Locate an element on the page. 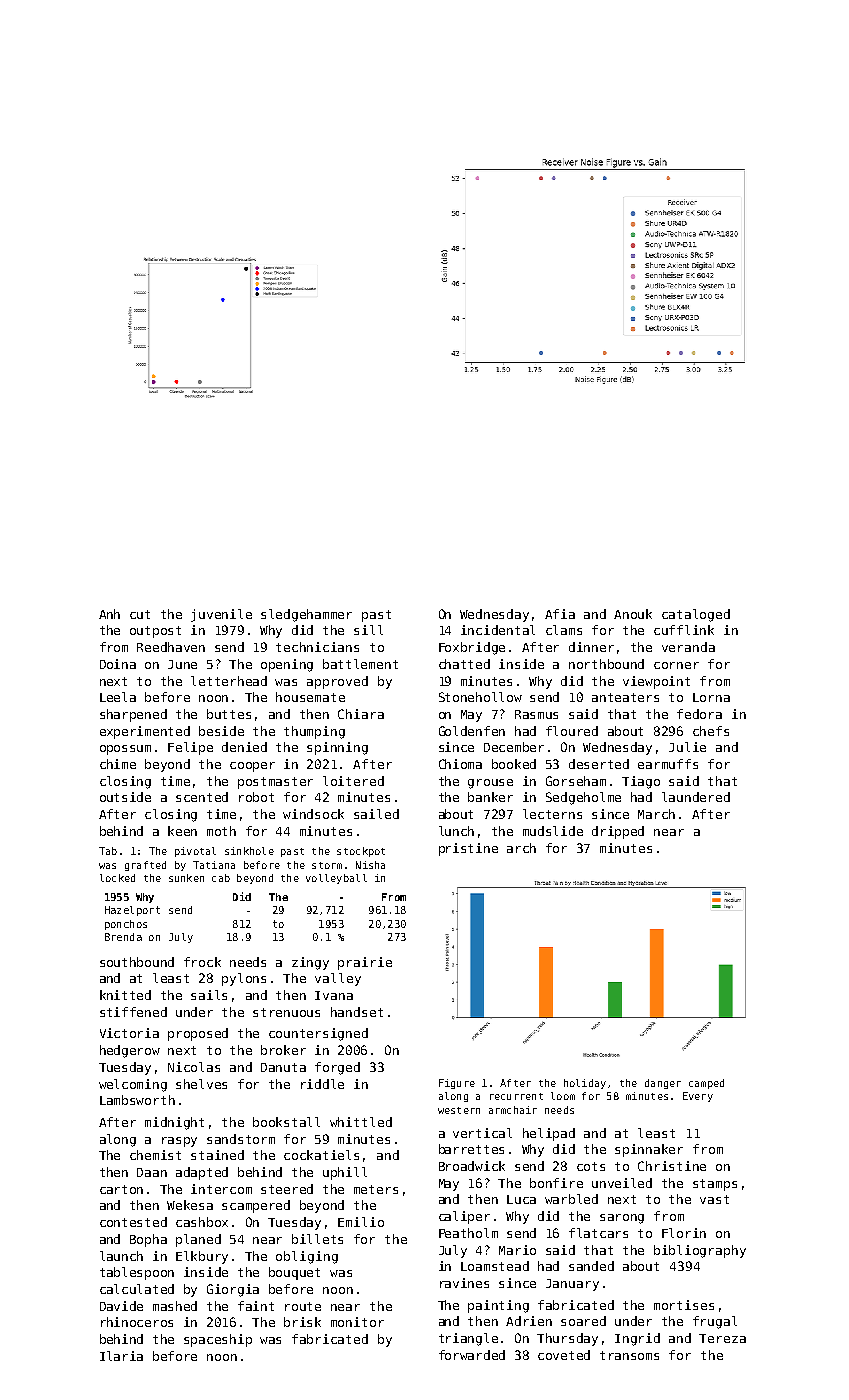 The height and width of the image is (1400, 849). spaceship is located at coordinates (218, 1340).
